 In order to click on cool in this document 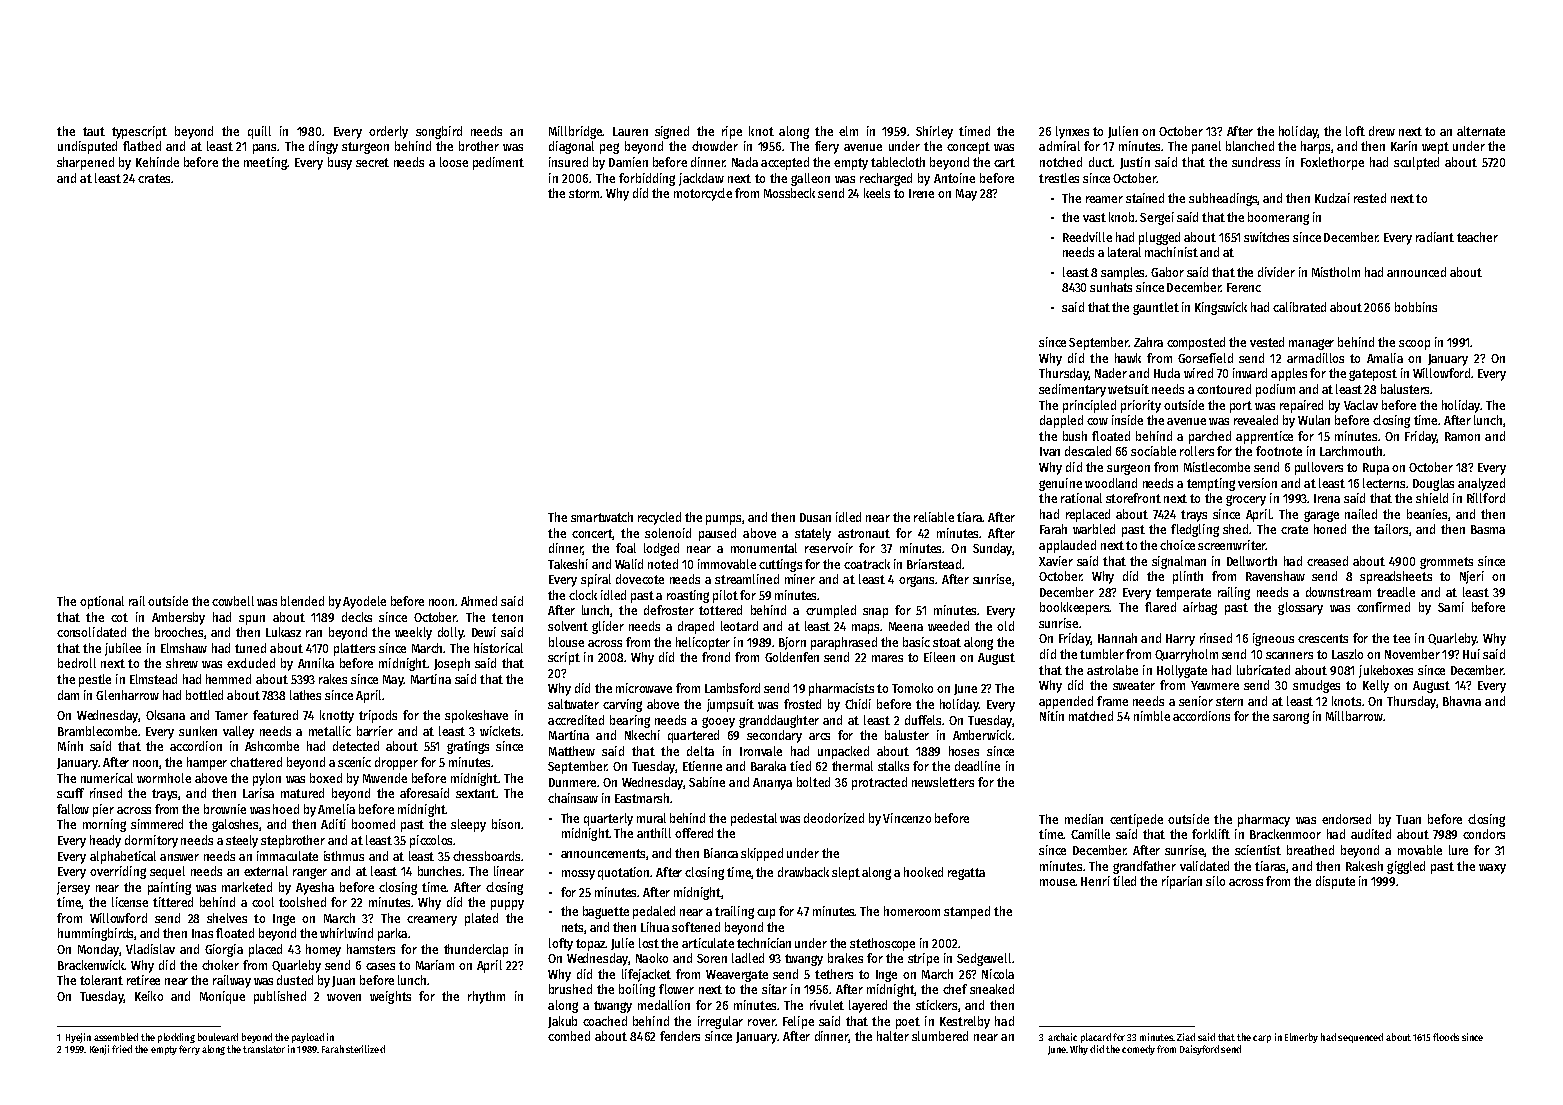, I will do `click(263, 902)`.
